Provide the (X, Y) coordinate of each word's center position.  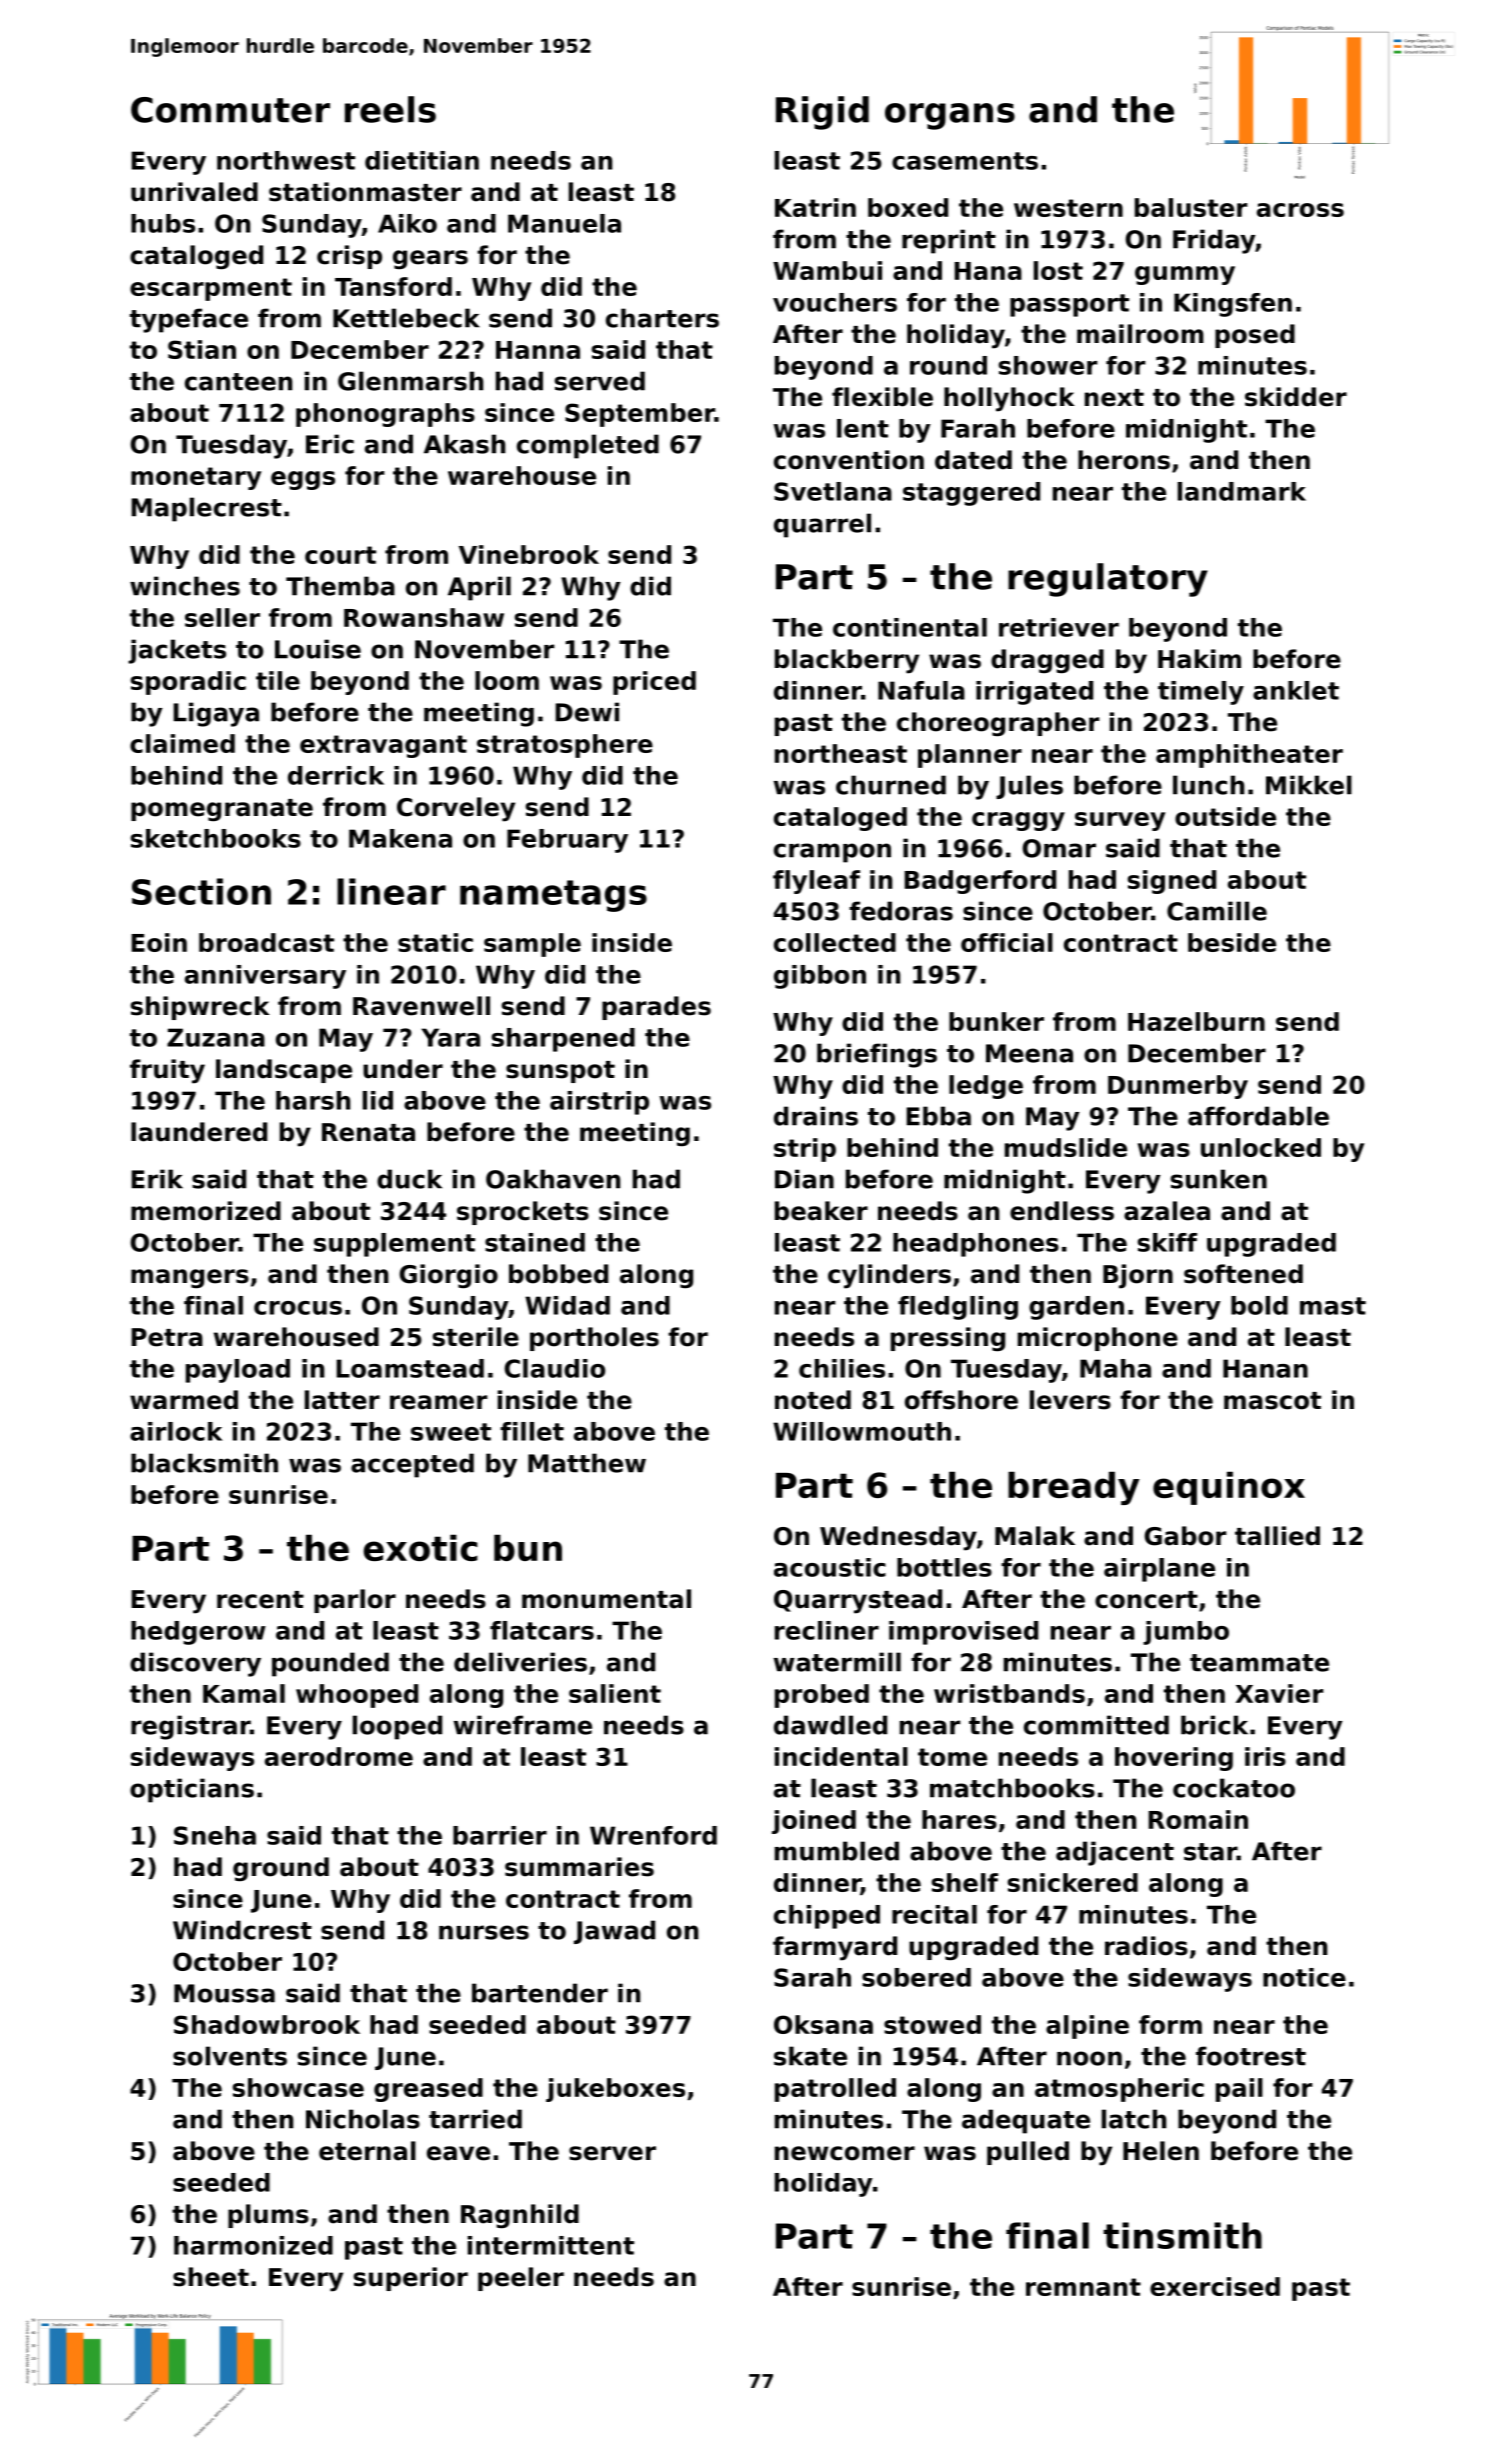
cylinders (889, 1276)
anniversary (265, 977)
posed (1255, 336)
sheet (211, 2277)
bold (1259, 1305)
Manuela (564, 223)
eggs (303, 480)
